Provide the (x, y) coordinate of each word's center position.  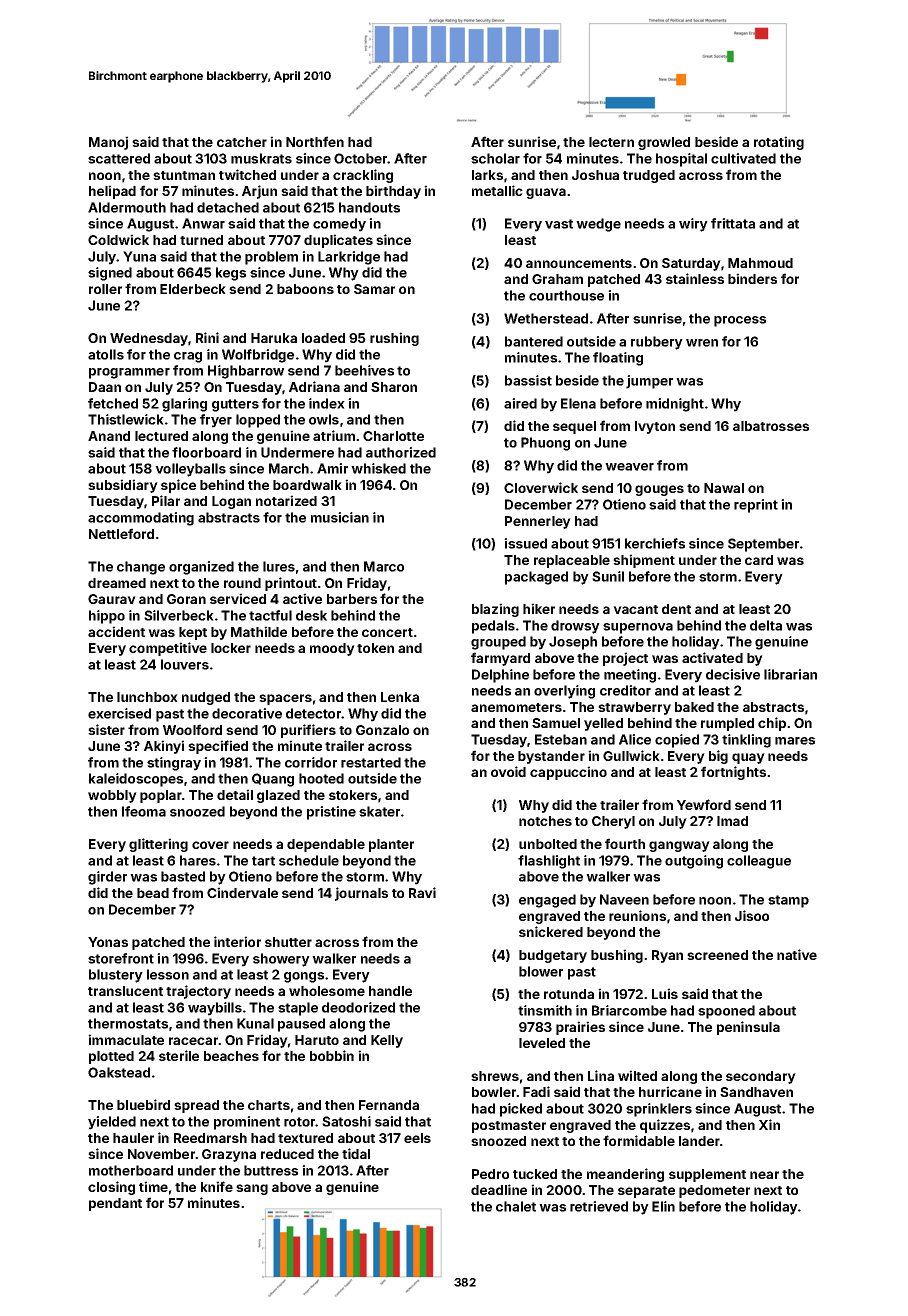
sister (106, 729)
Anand (109, 436)
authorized (401, 452)
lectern (611, 142)
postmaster (509, 1127)
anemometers (516, 707)
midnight (675, 405)
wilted (637, 1075)
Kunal (255, 1023)
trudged (649, 176)
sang (252, 1189)
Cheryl (613, 822)
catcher (242, 142)
